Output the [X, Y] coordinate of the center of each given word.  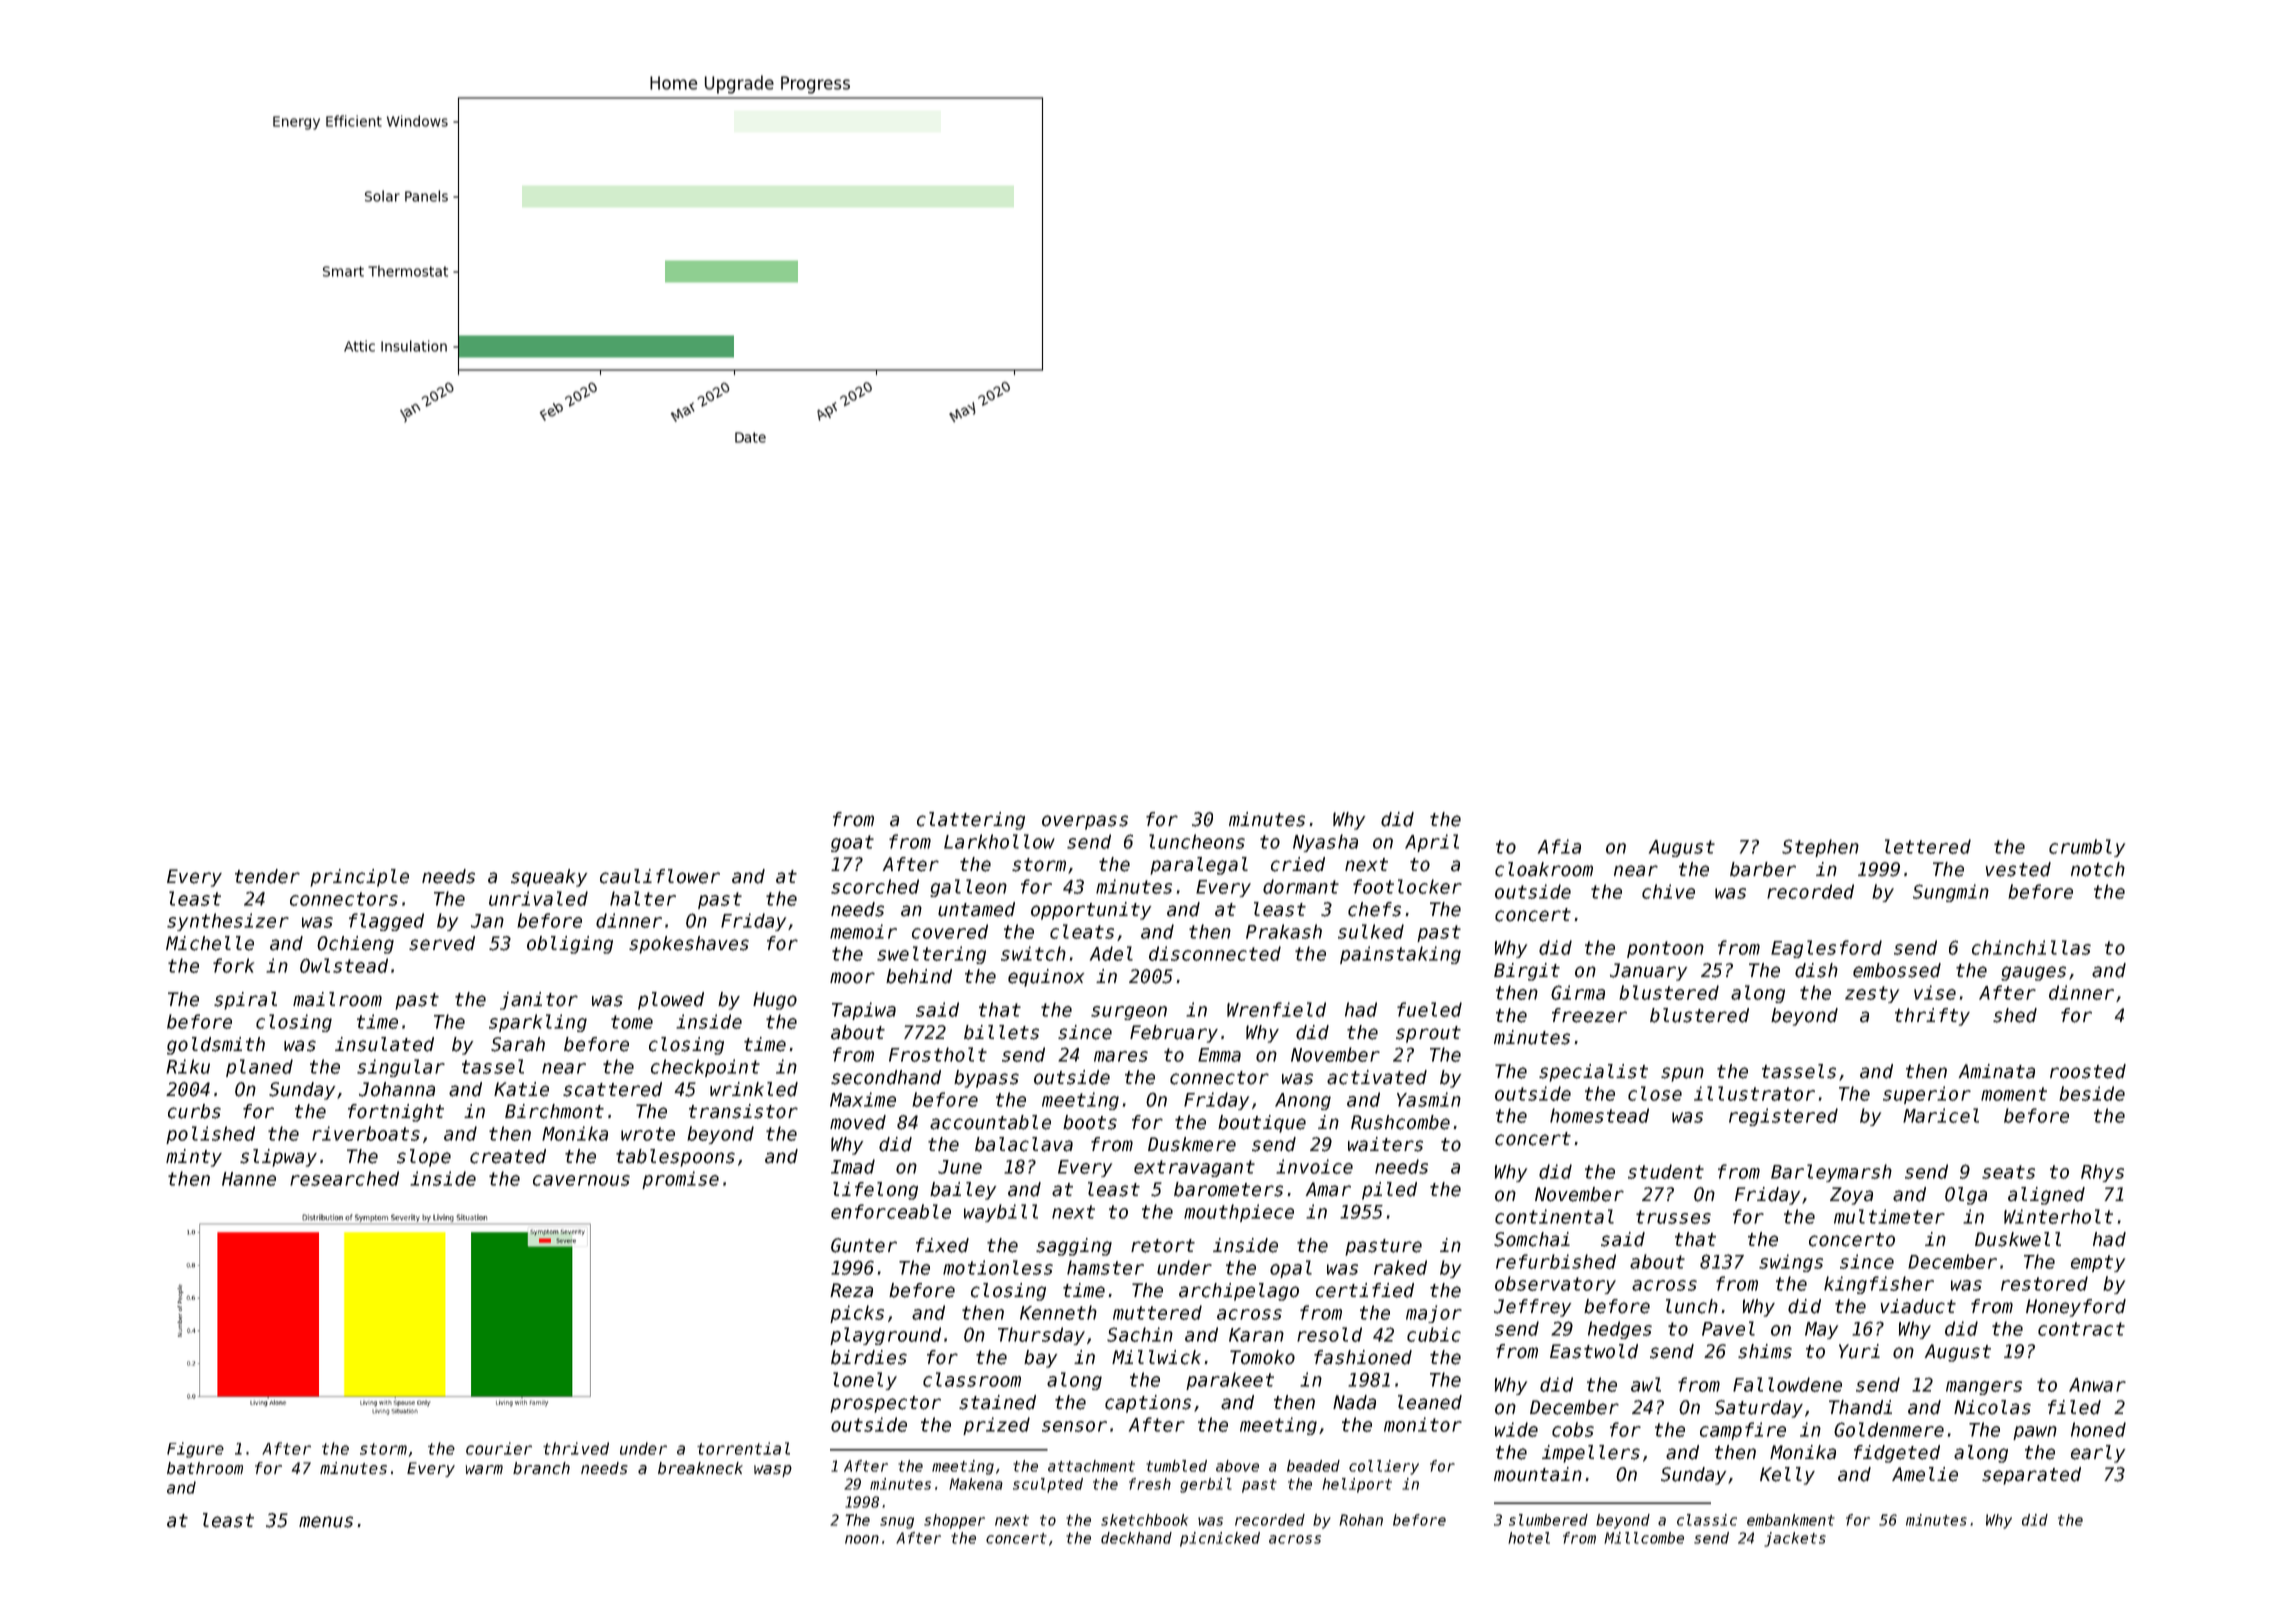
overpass [1085, 822]
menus [326, 1522]
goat [852, 843]
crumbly [2087, 848]
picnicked [1220, 1539]
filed [2074, 1407]
